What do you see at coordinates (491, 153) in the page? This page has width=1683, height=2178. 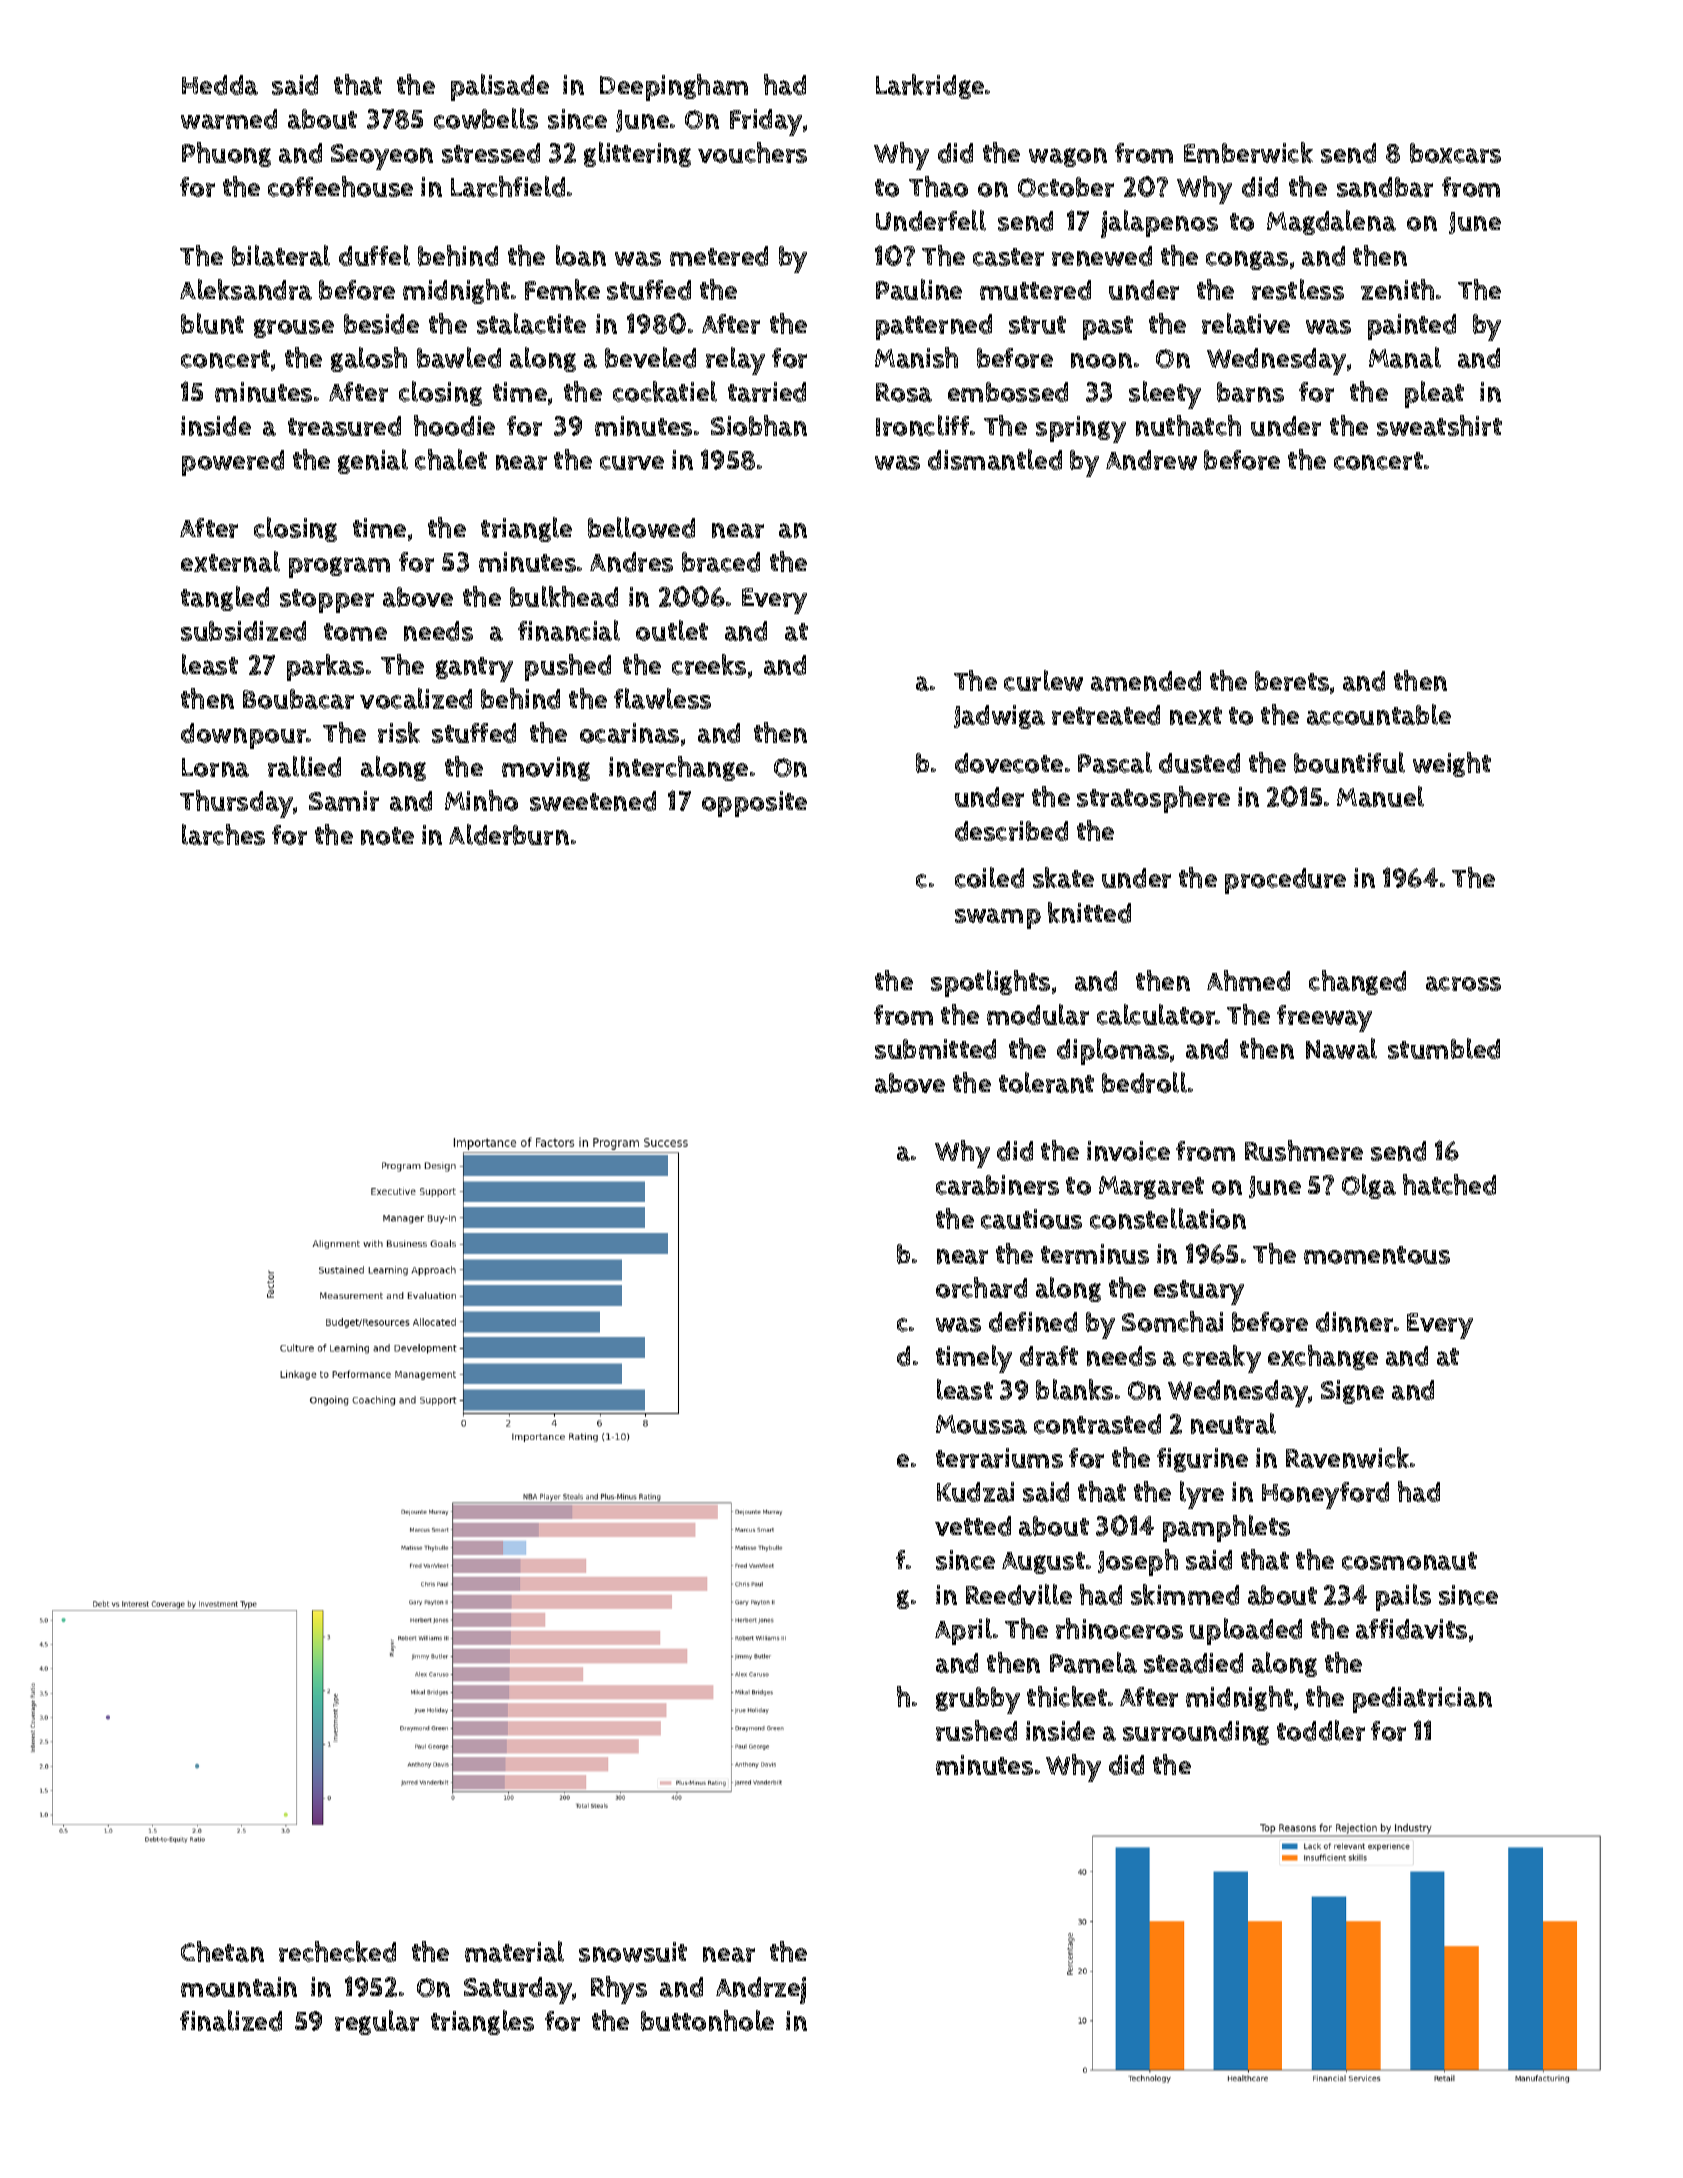 I see `stressed` at bounding box center [491, 153].
